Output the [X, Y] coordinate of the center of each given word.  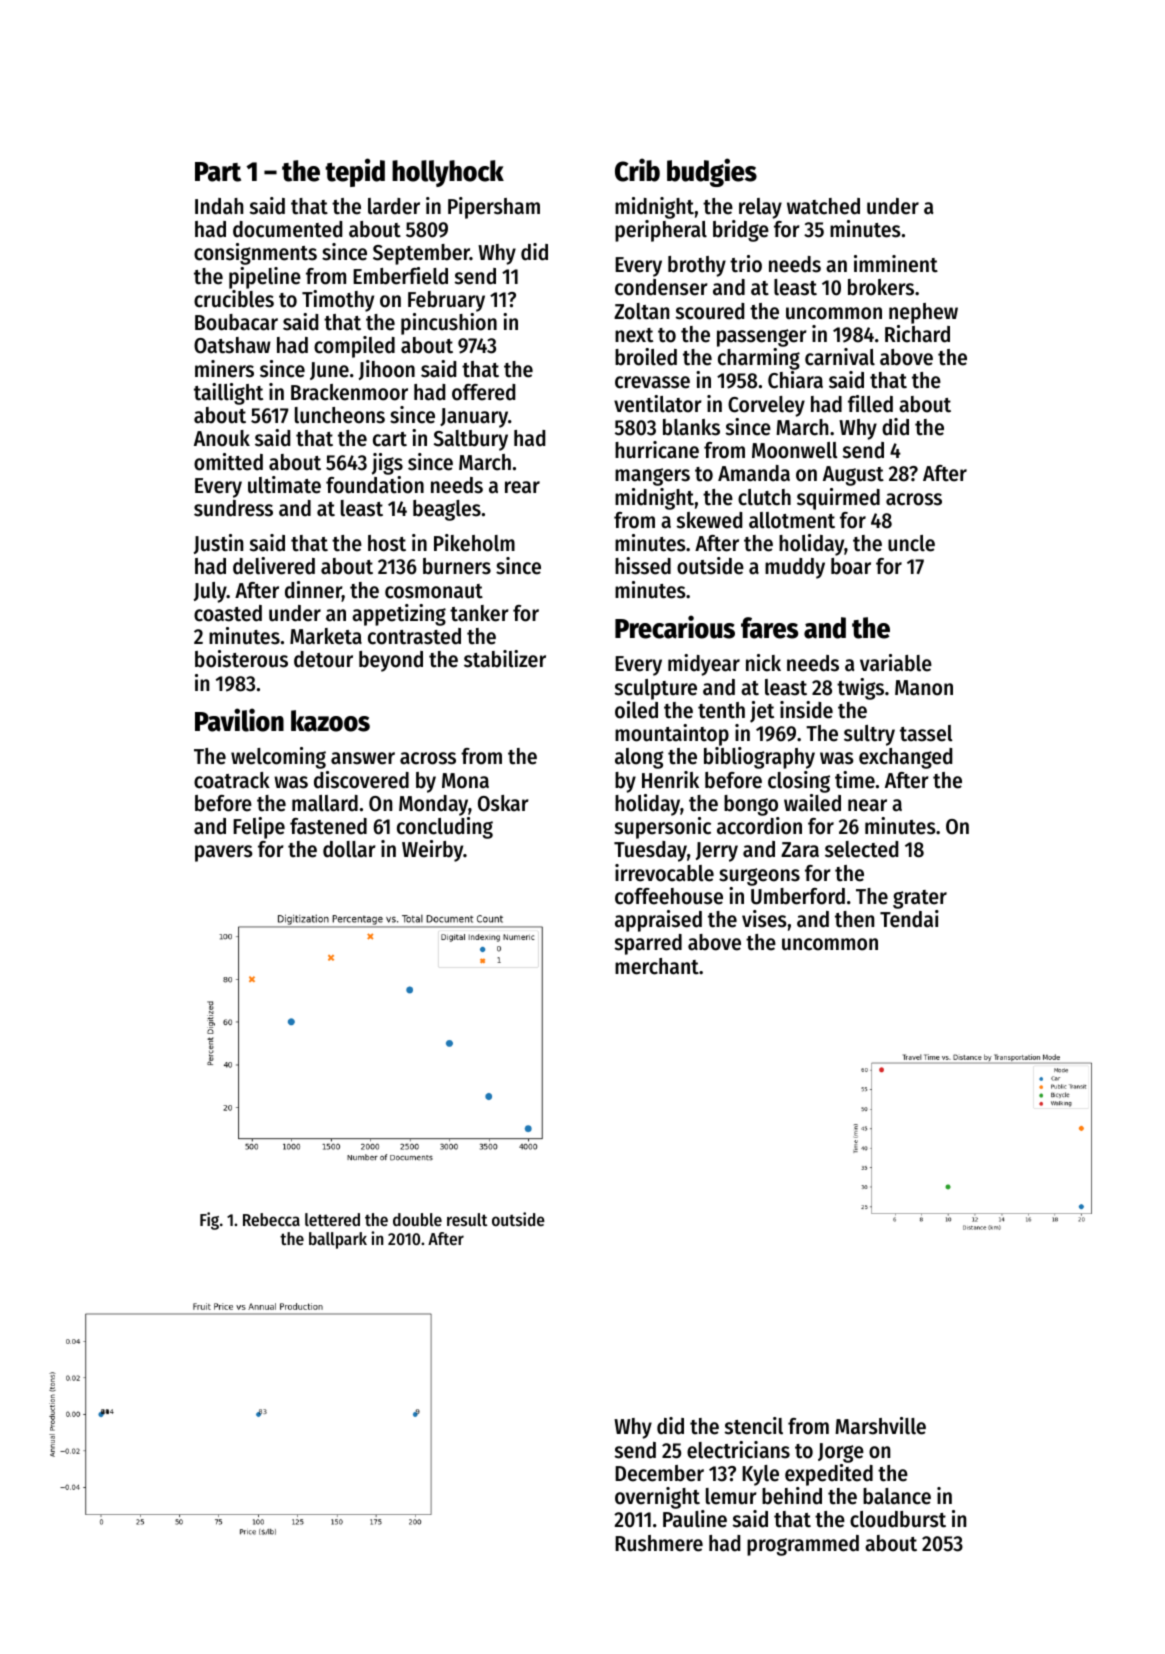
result [467, 1219]
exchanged [905, 758]
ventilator [658, 404]
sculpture [656, 689]
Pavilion [239, 720]
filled [870, 404]
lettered [332, 1219]
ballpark [338, 1240]
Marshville [880, 1426]
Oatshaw [232, 345]
